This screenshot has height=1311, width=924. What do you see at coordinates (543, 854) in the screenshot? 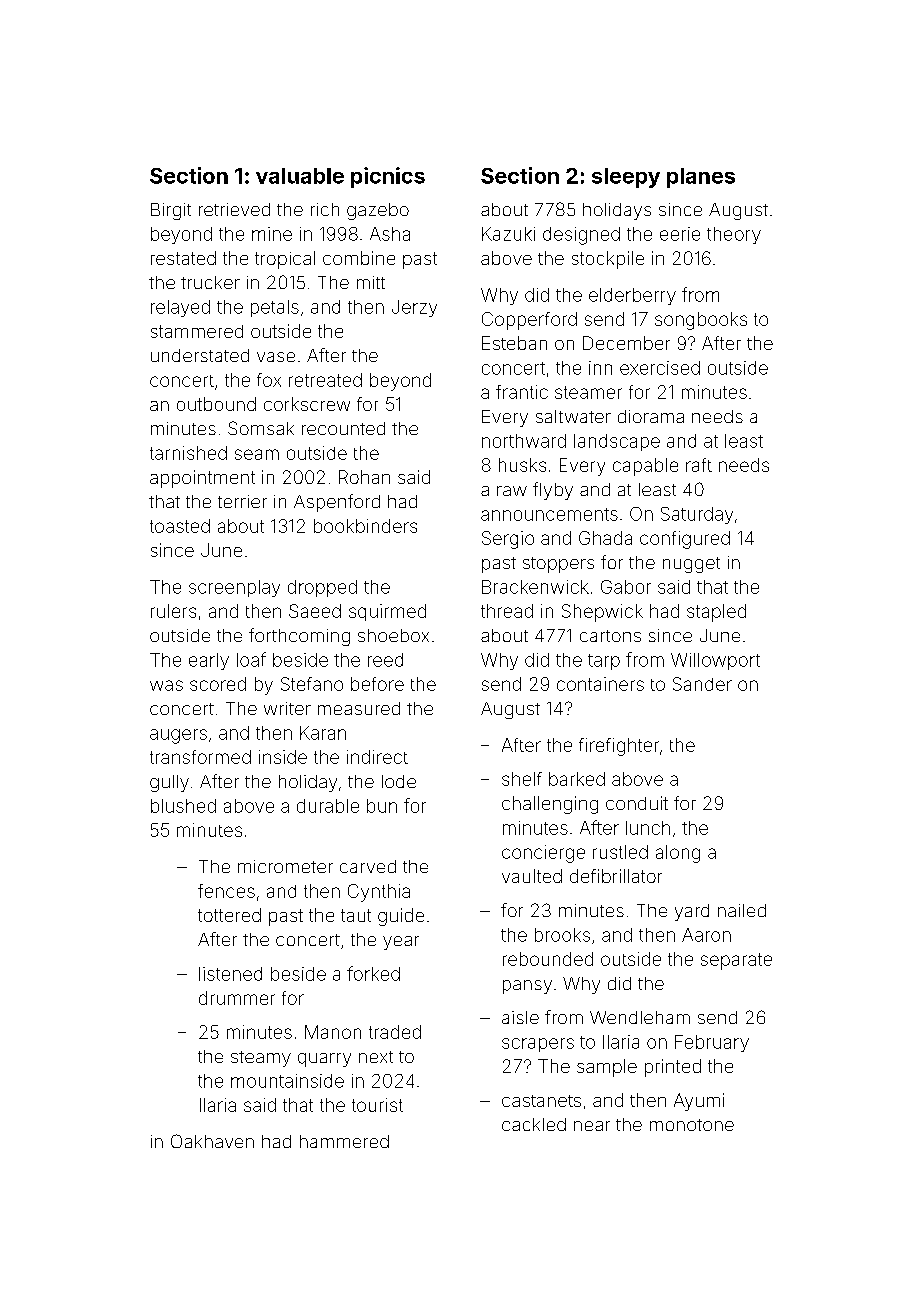
I see `concierge` at bounding box center [543, 854].
